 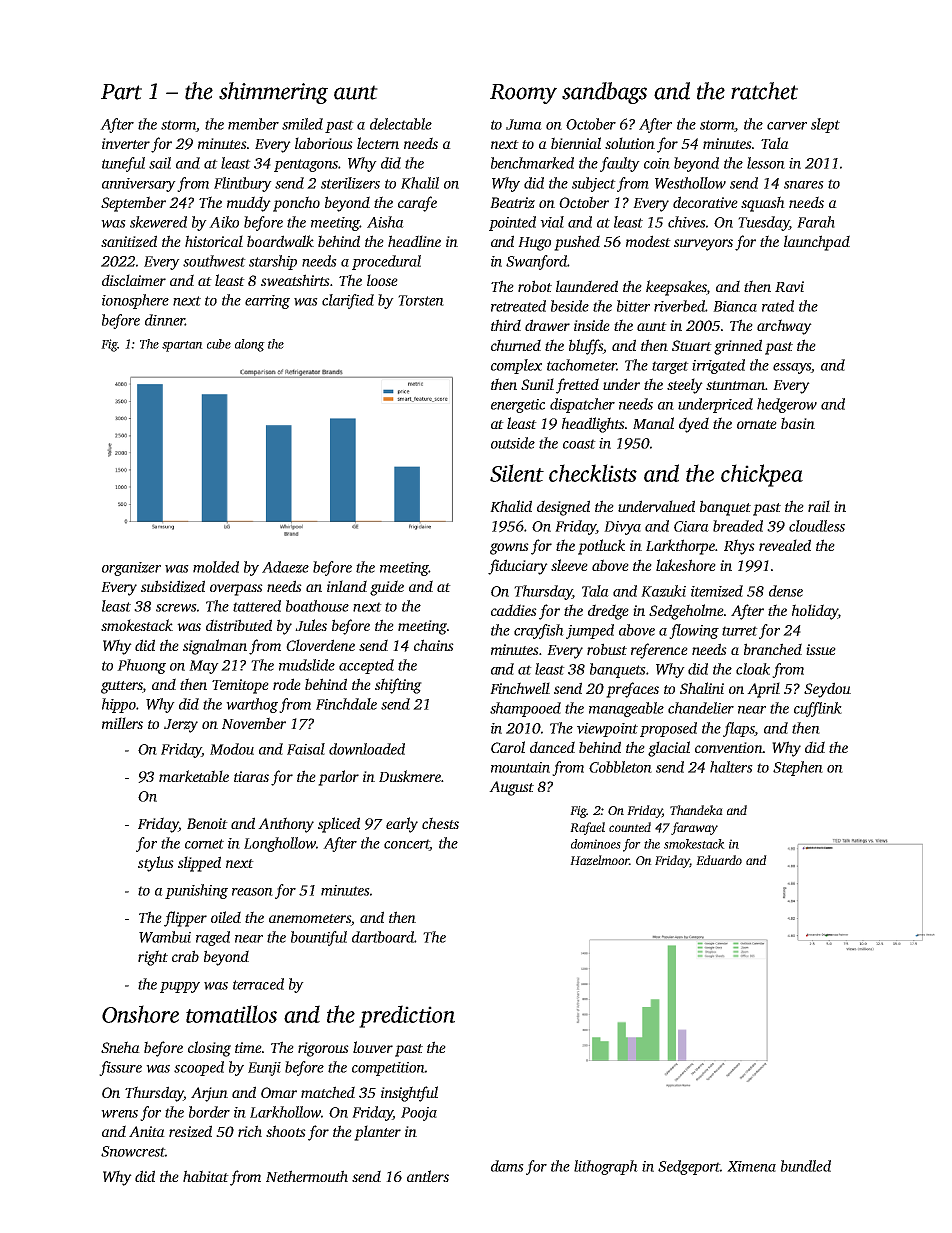 I want to click on Ximena, so click(x=751, y=1166).
